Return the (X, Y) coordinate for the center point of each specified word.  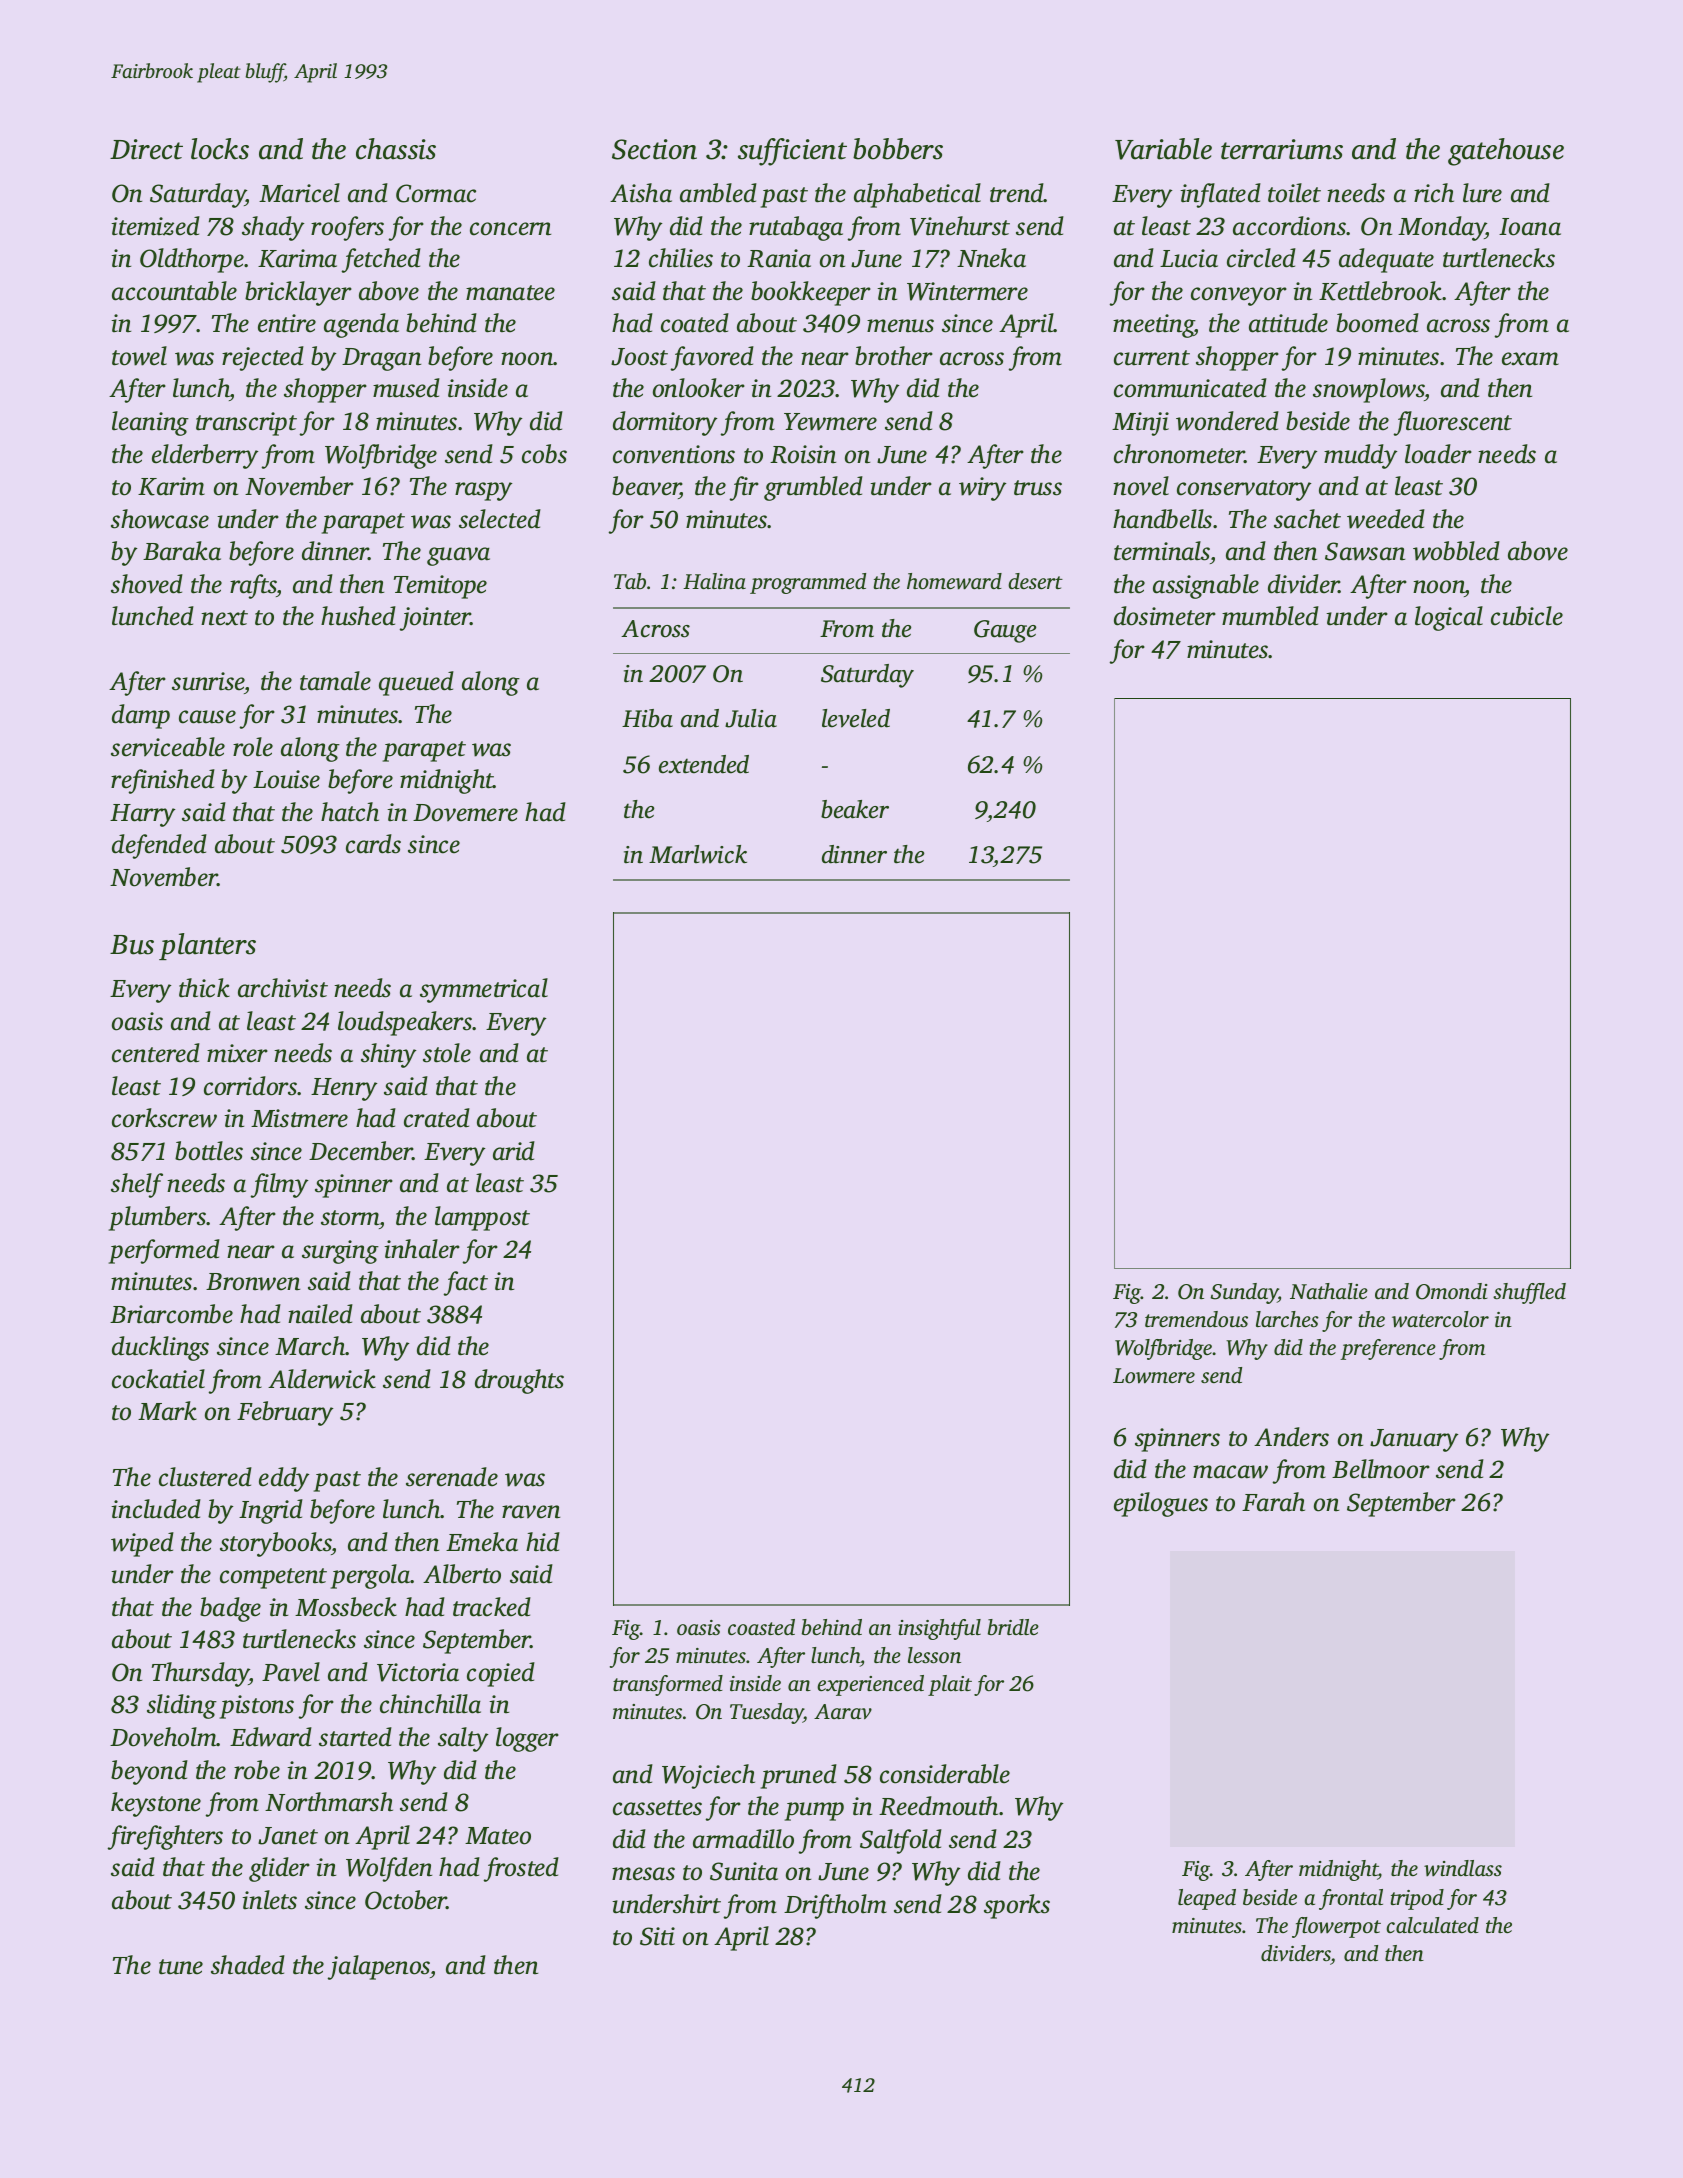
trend (1017, 193)
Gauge (1005, 631)
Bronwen (253, 1282)
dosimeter (1165, 616)
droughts (519, 1381)
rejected (263, 358)
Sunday (1244, 1293)
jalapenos (379, 1967)
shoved (147, 584)
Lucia (1189, 258)
